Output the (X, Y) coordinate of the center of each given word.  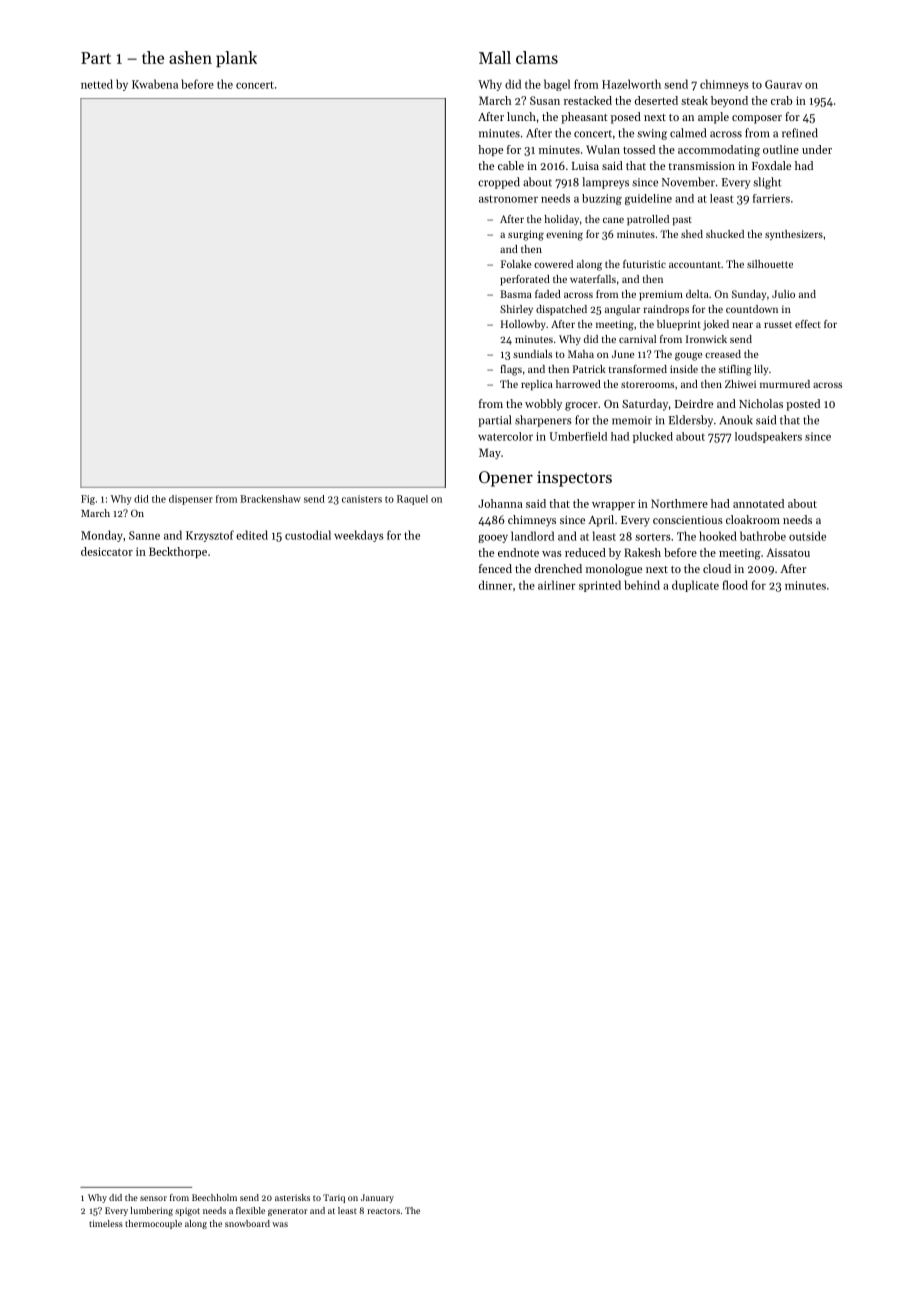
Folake (516, 264)
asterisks (292, 1197)
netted (97, 84)
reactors (383, 1211)
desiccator (107, 551)
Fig (88, 500)
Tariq (334, 1198)
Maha (581, 354)
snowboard (247, 1223)
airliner (557, 585)
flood (735, 585)
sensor (153, 1198)
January (377, 1198)
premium (661, 295)
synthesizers (794, 235)
